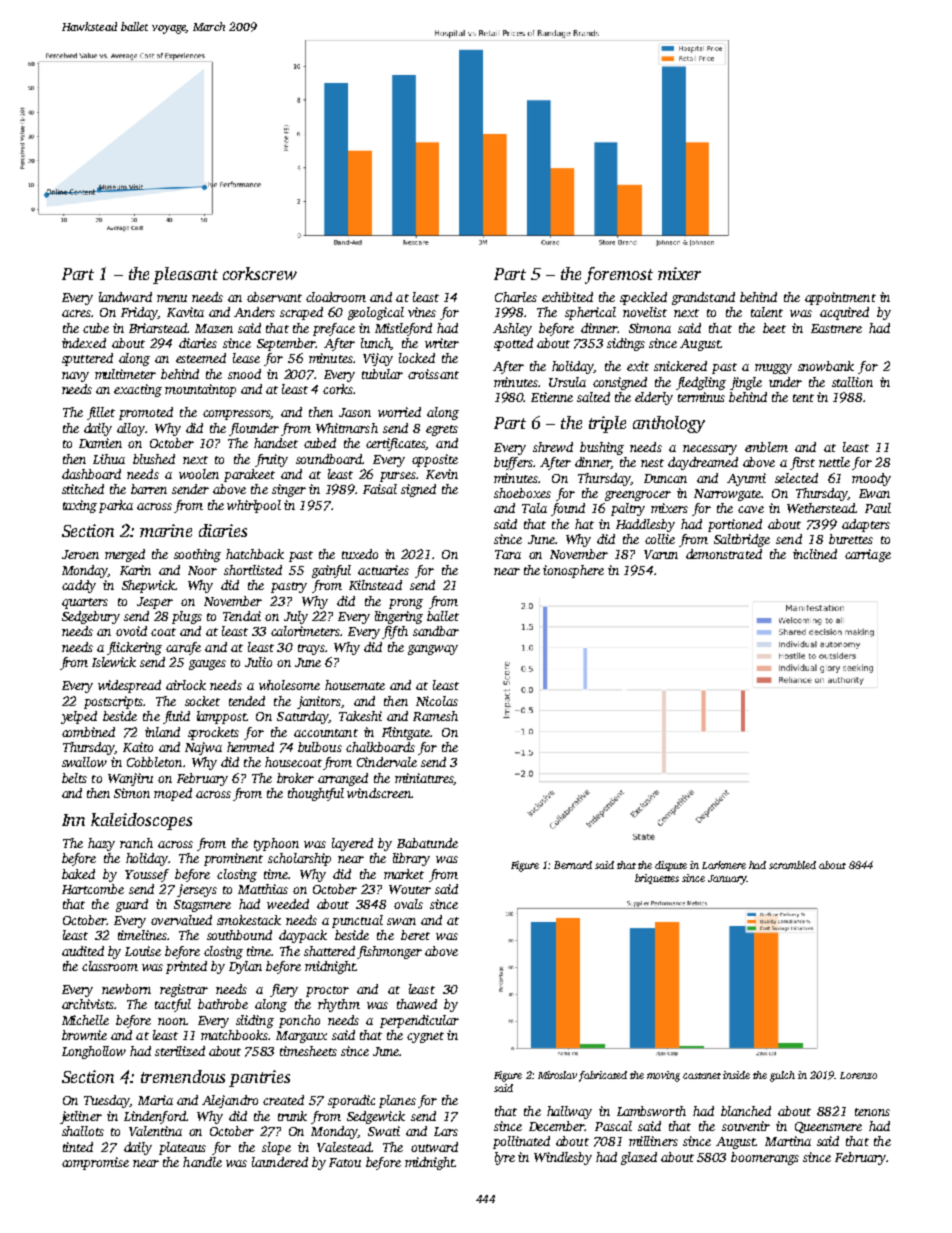 The width and height of the screenshot is (952, 1233). Describe the element at coordinates (573, 865) in the screenshot. I see `Bernard` at that location.
